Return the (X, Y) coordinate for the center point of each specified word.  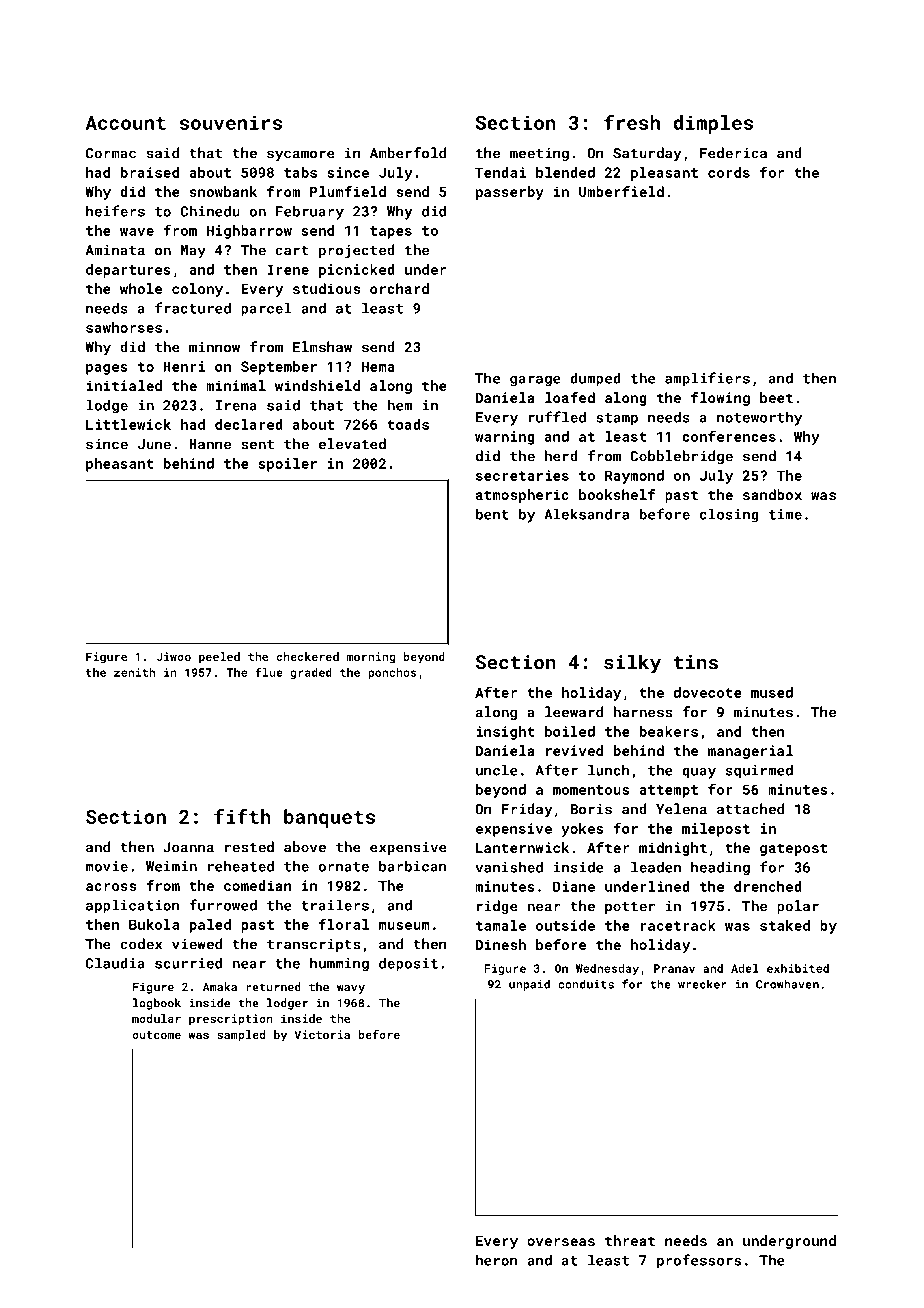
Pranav (674, 968)
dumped (595, 379)
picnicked (357, 271)
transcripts (313, 945)
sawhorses (124, 327)
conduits (586, 984)
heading (720, 868)
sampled (241, 1036)
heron (497, 1260)
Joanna (188, 847)
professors (699, 1261)
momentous (591, 790)
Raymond (634, 477)
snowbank (223, 191)
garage (535, 381)
